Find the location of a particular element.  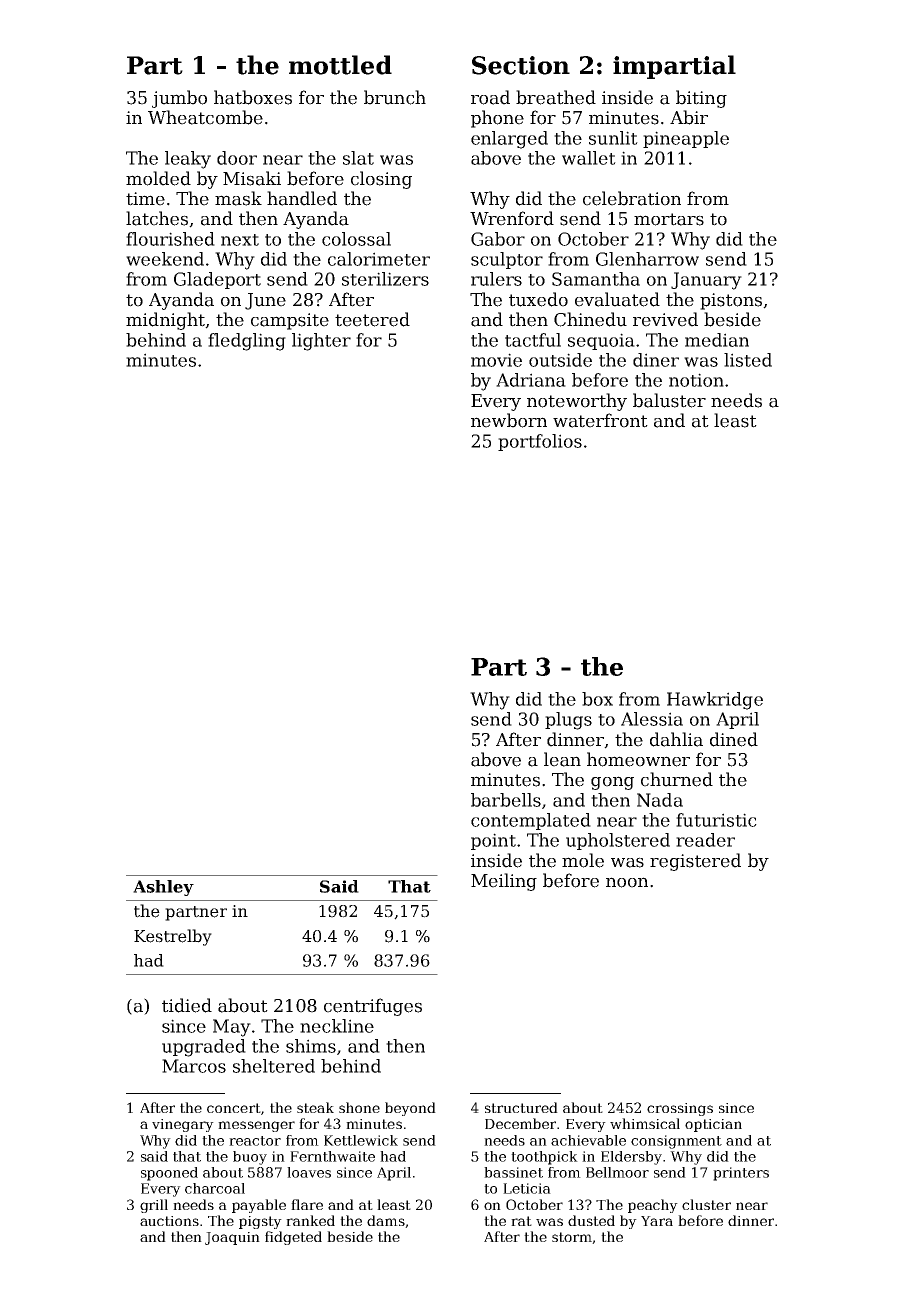

closing is located at coordinates (381, 180).
